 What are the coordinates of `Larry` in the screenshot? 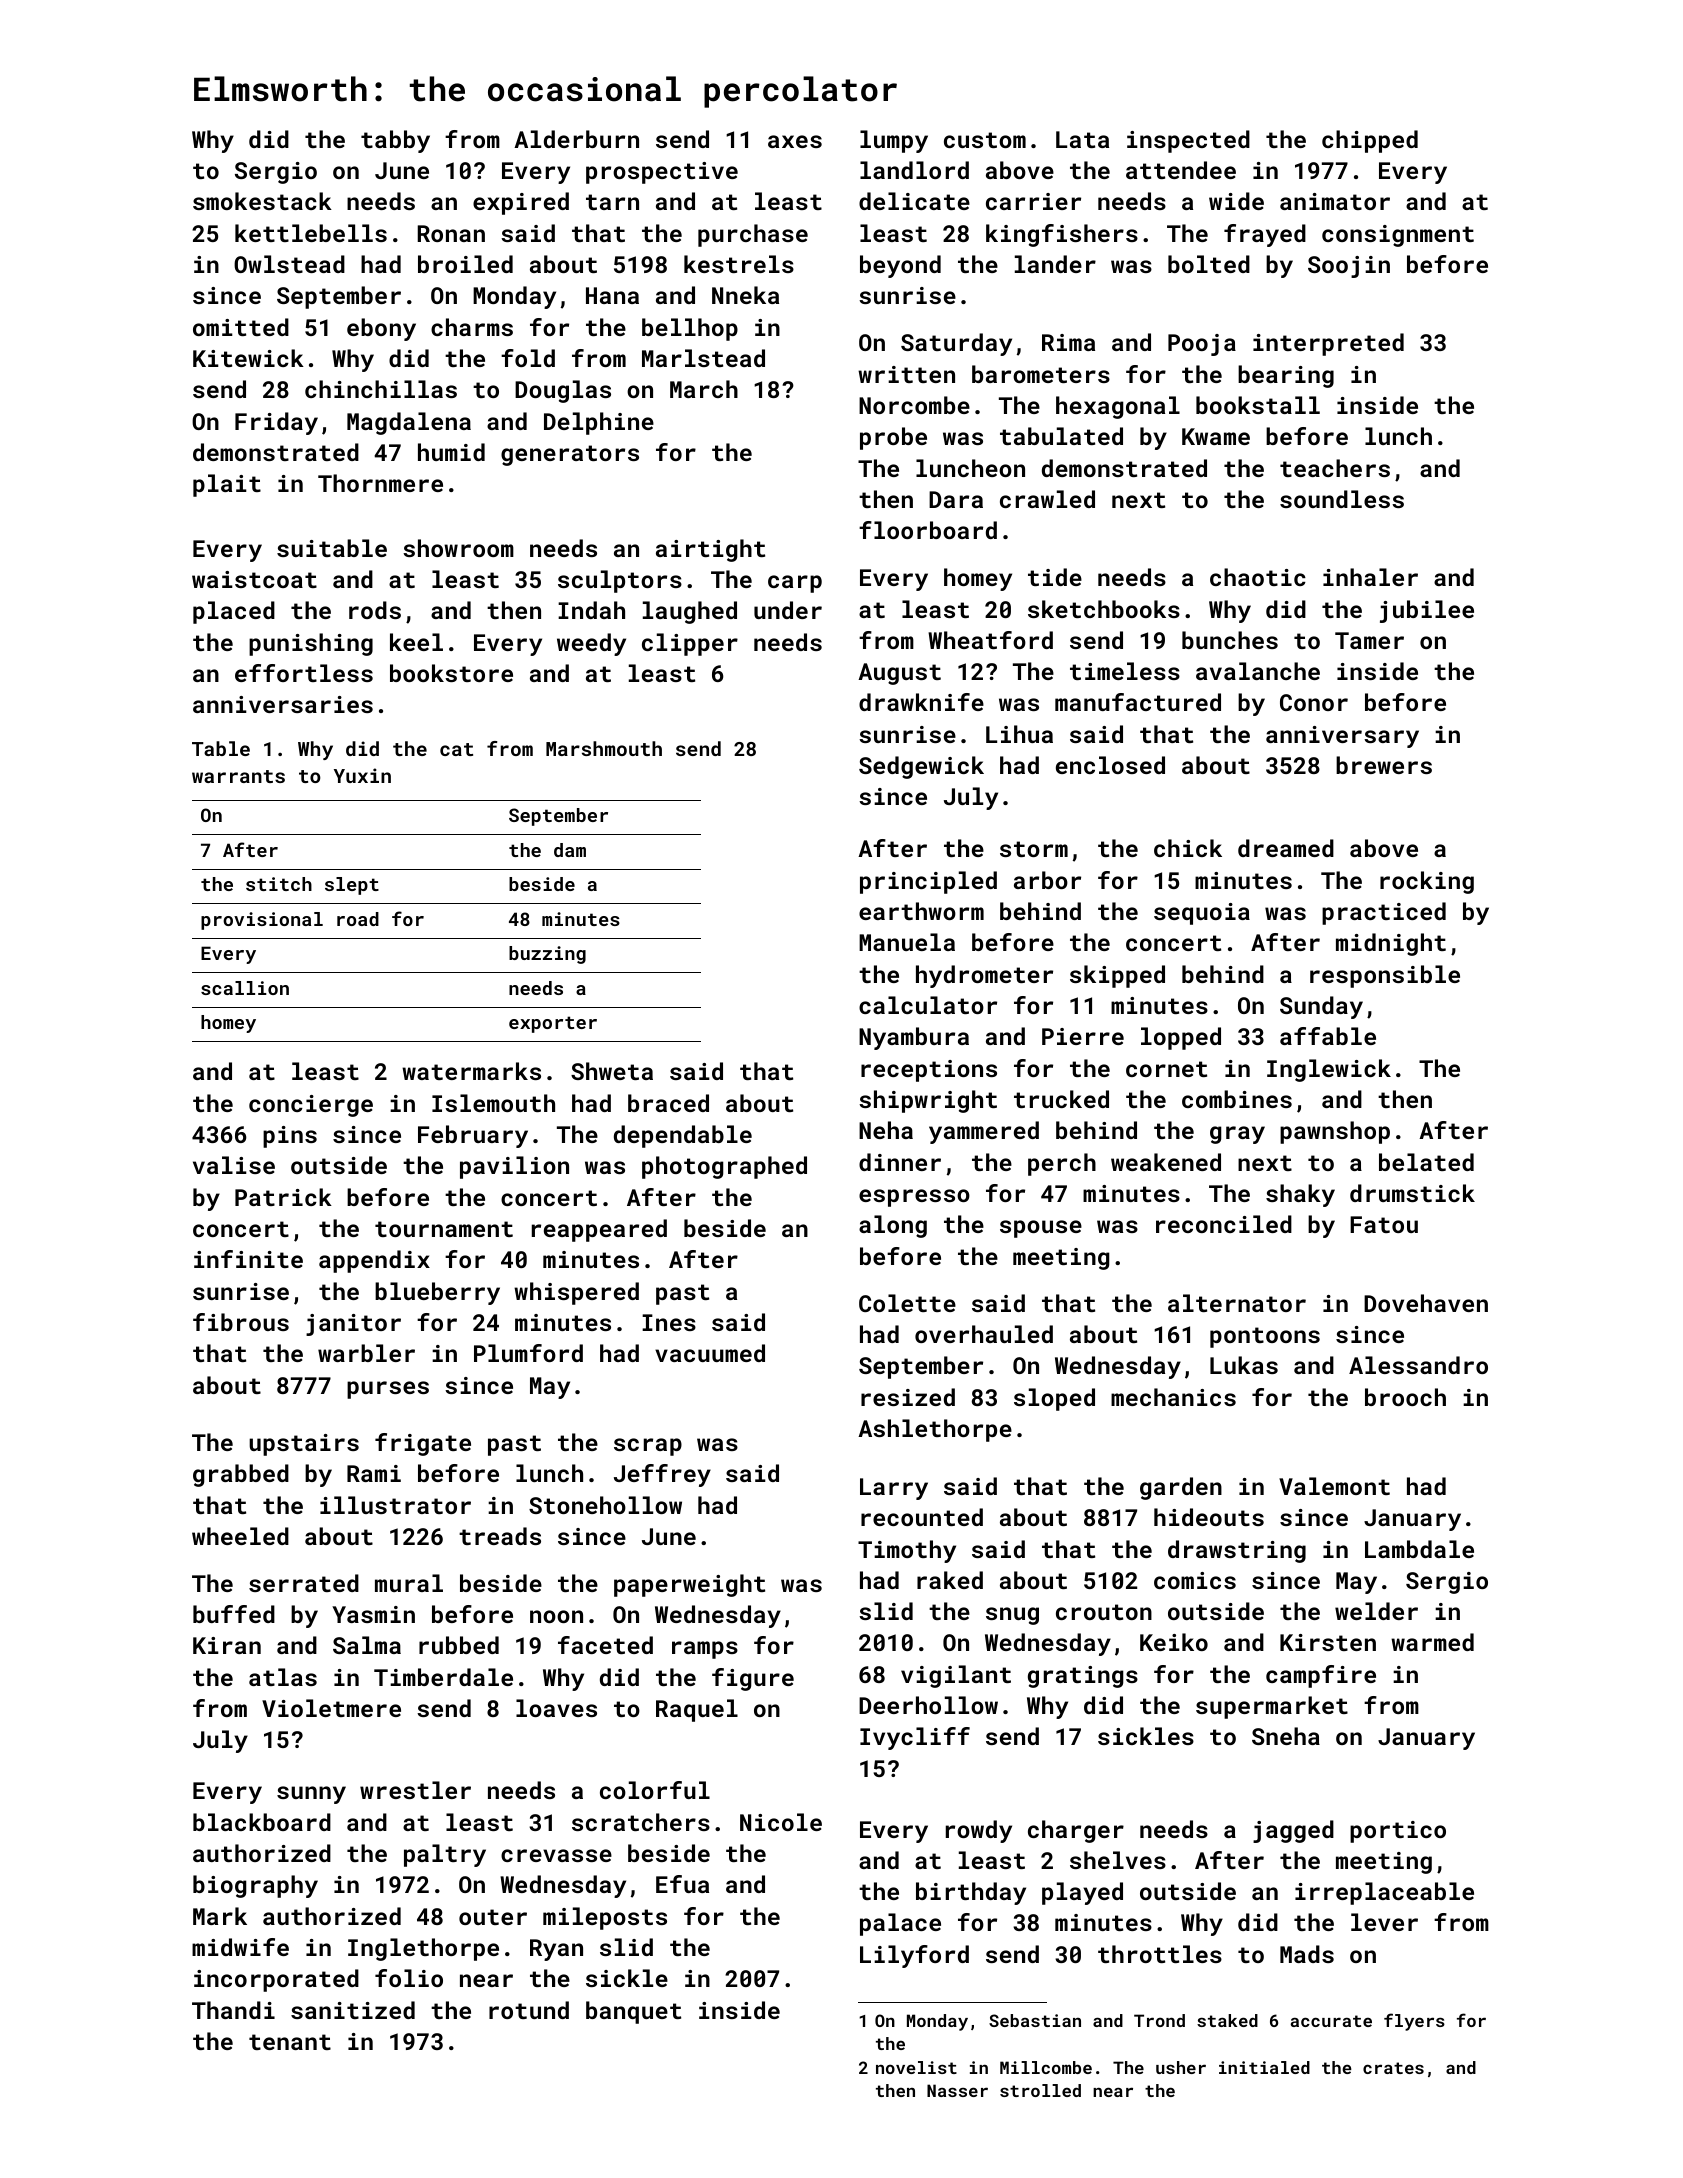 It's located at (894, 1489).
